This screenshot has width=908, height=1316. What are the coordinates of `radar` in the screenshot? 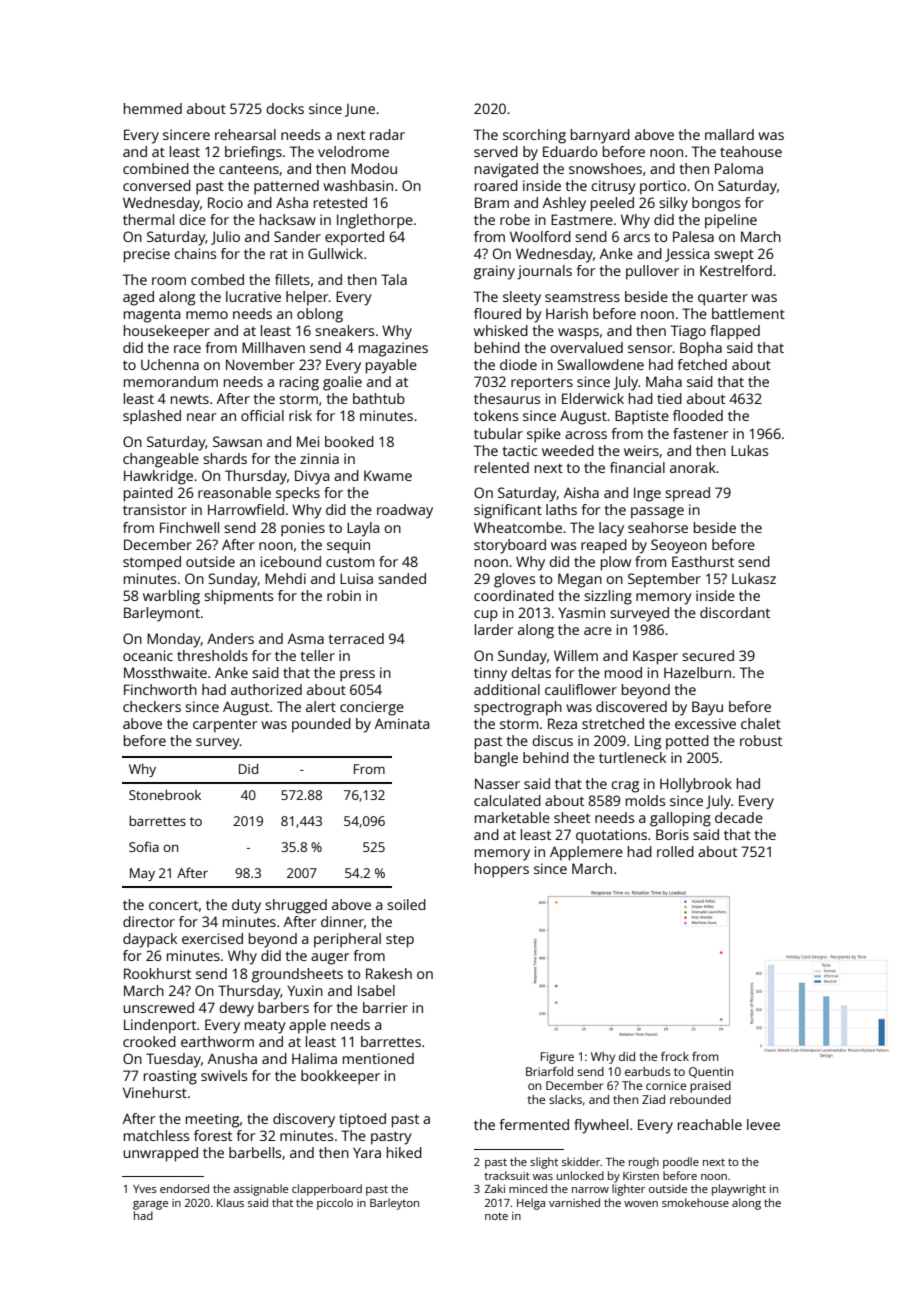 It's located at (387, 134).
